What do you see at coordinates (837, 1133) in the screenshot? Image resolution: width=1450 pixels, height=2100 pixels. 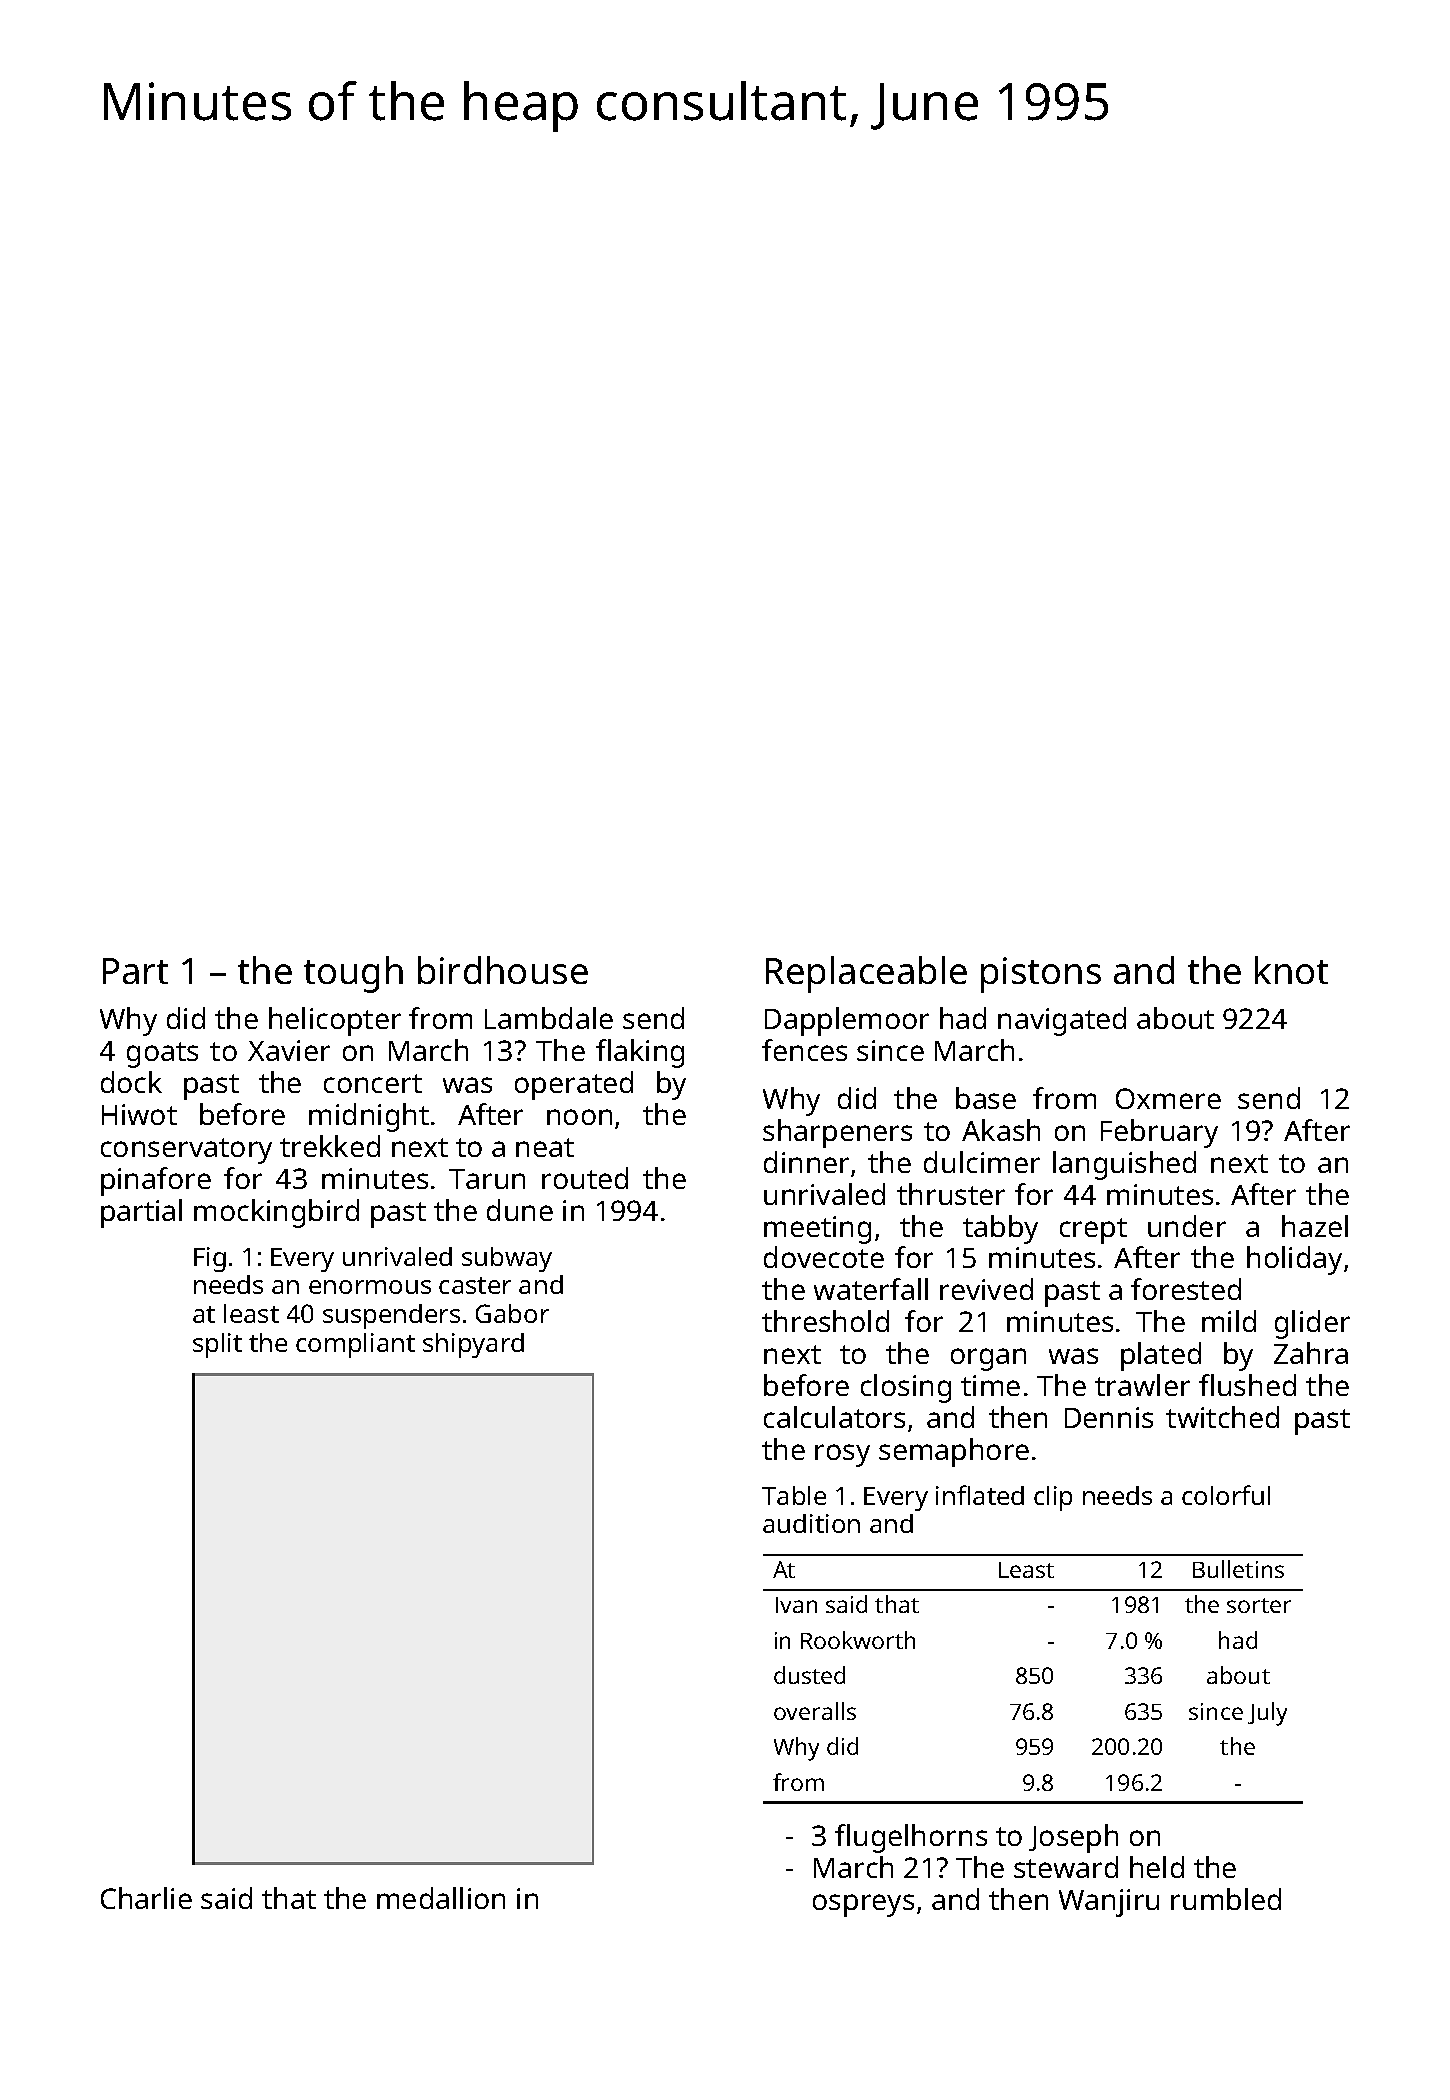 I see `sharpeners` at bounding box center [837, 1133].
